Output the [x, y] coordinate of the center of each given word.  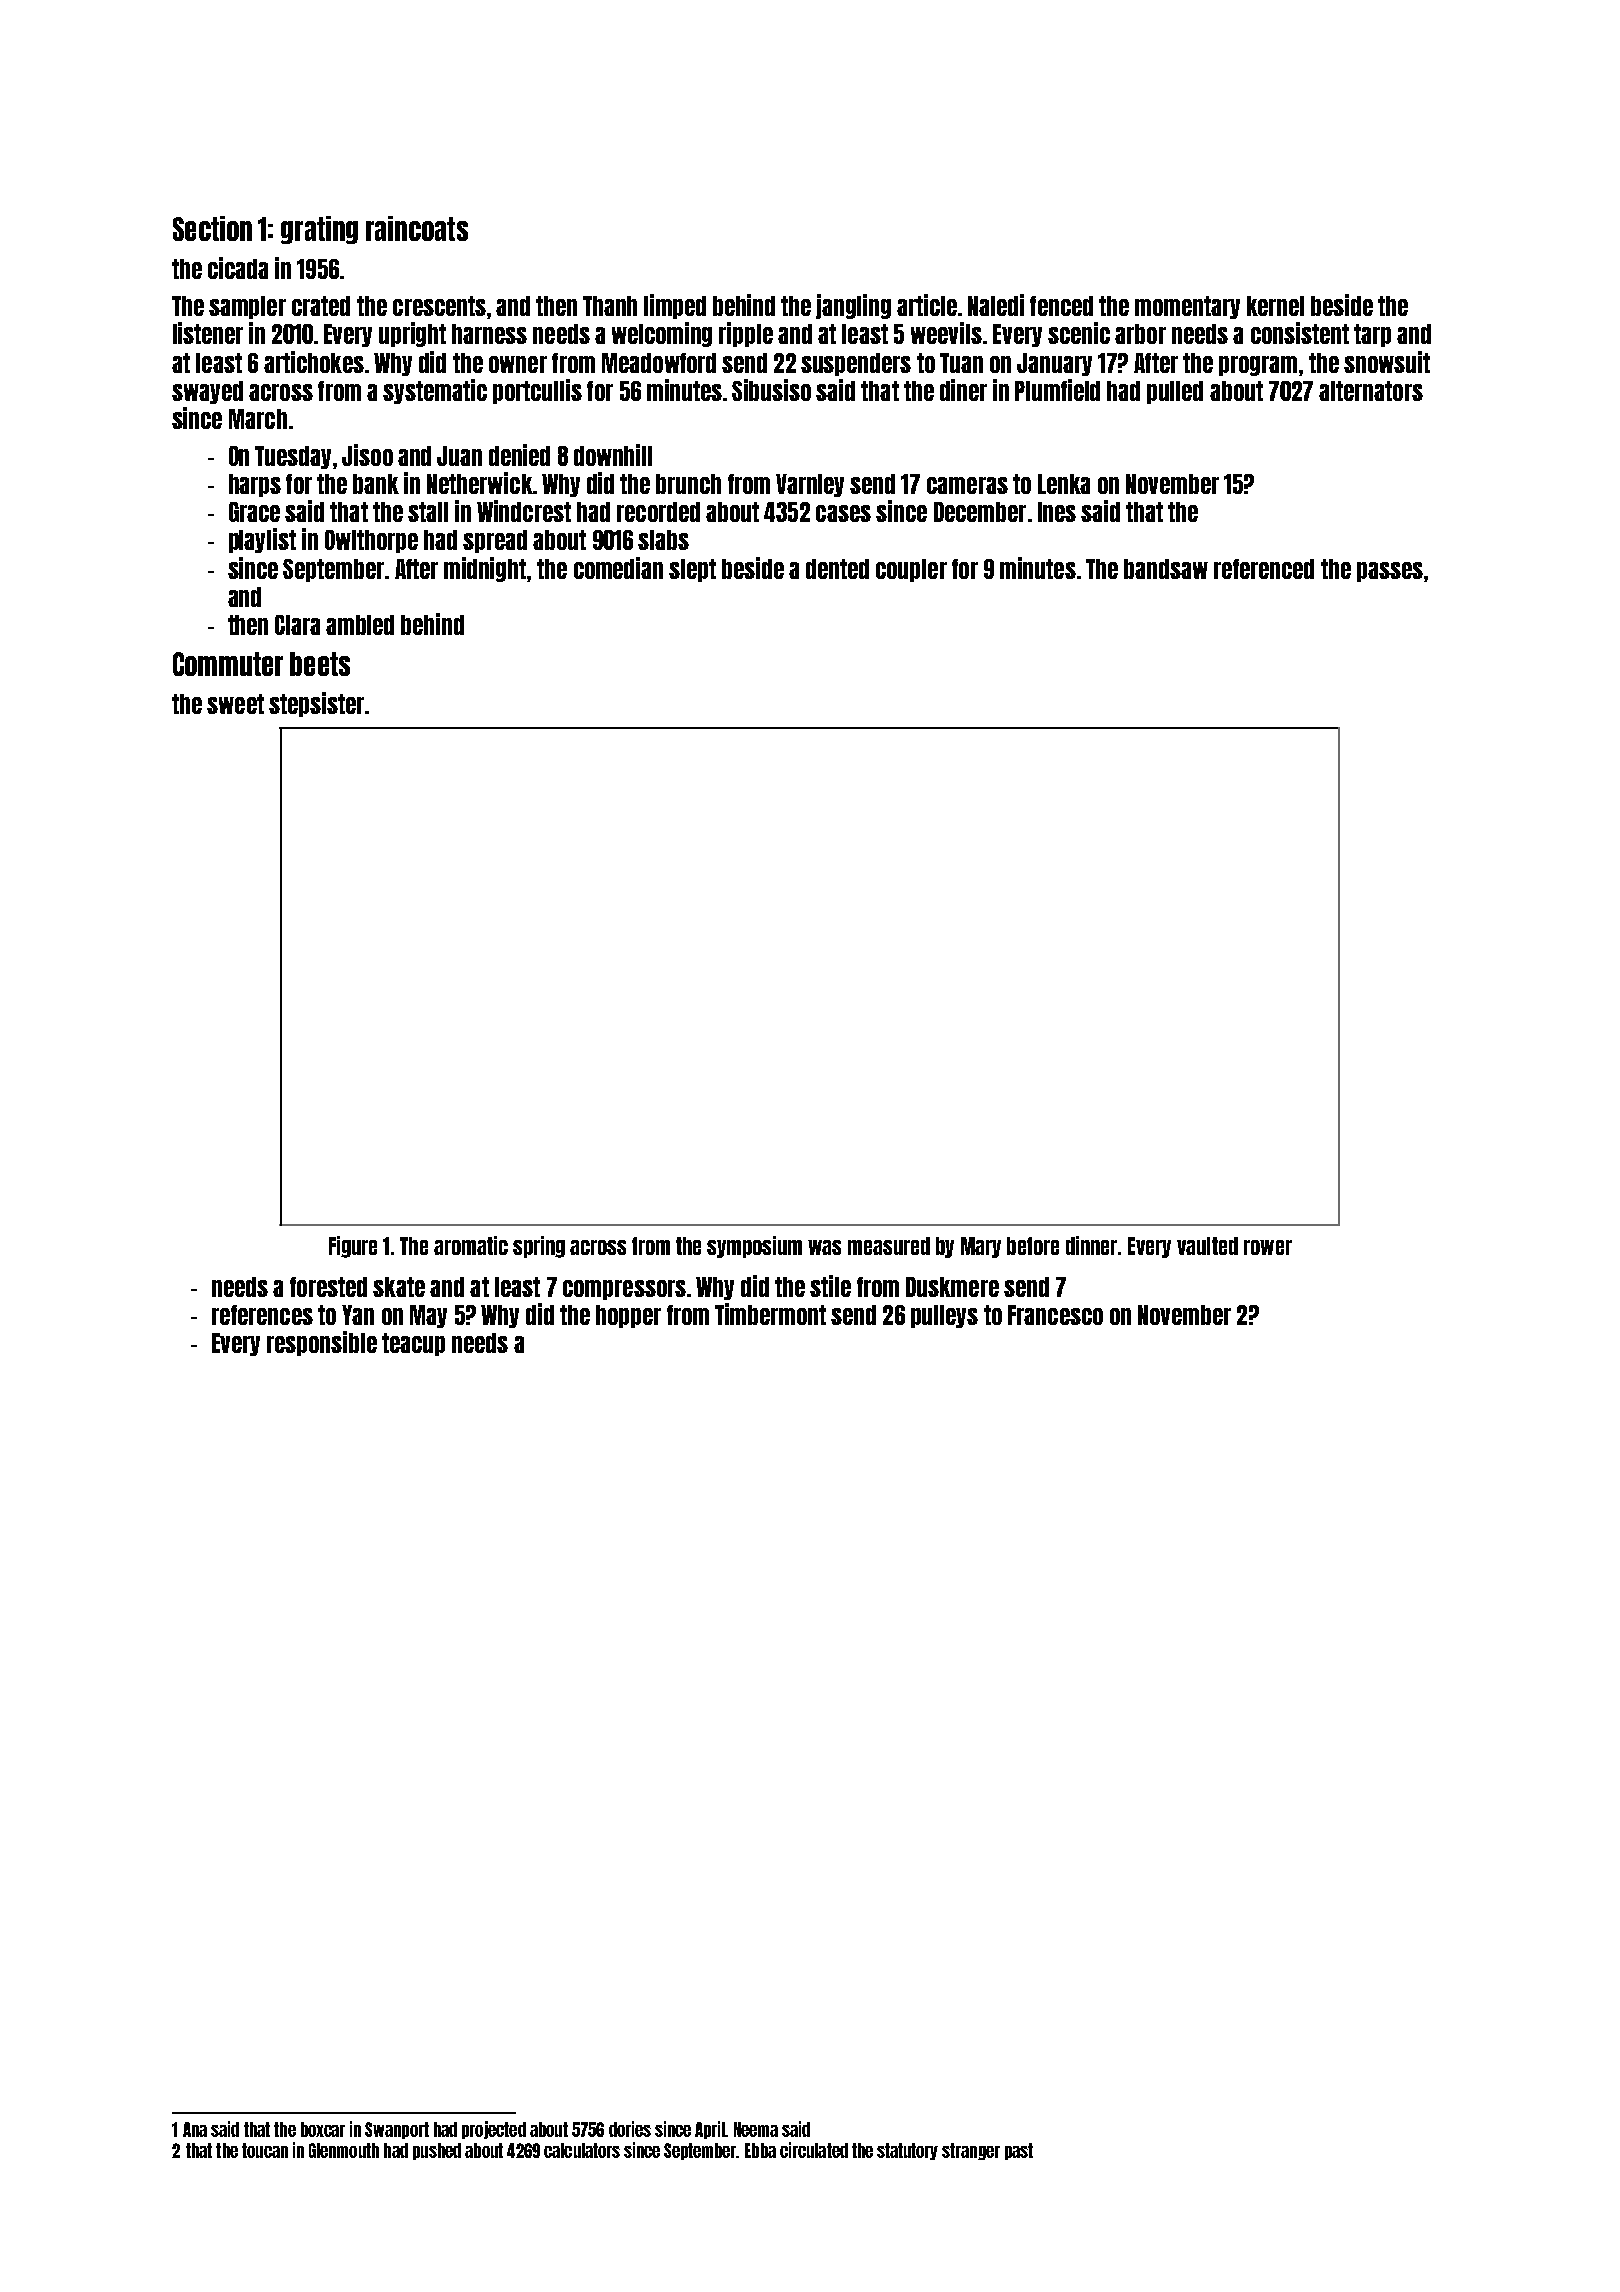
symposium [754, 1247]
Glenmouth [344, 2150]
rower [1268, 1247]
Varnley [810, 485]
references [262, 1315]
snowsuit [1387, 362]
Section [212, 228]
